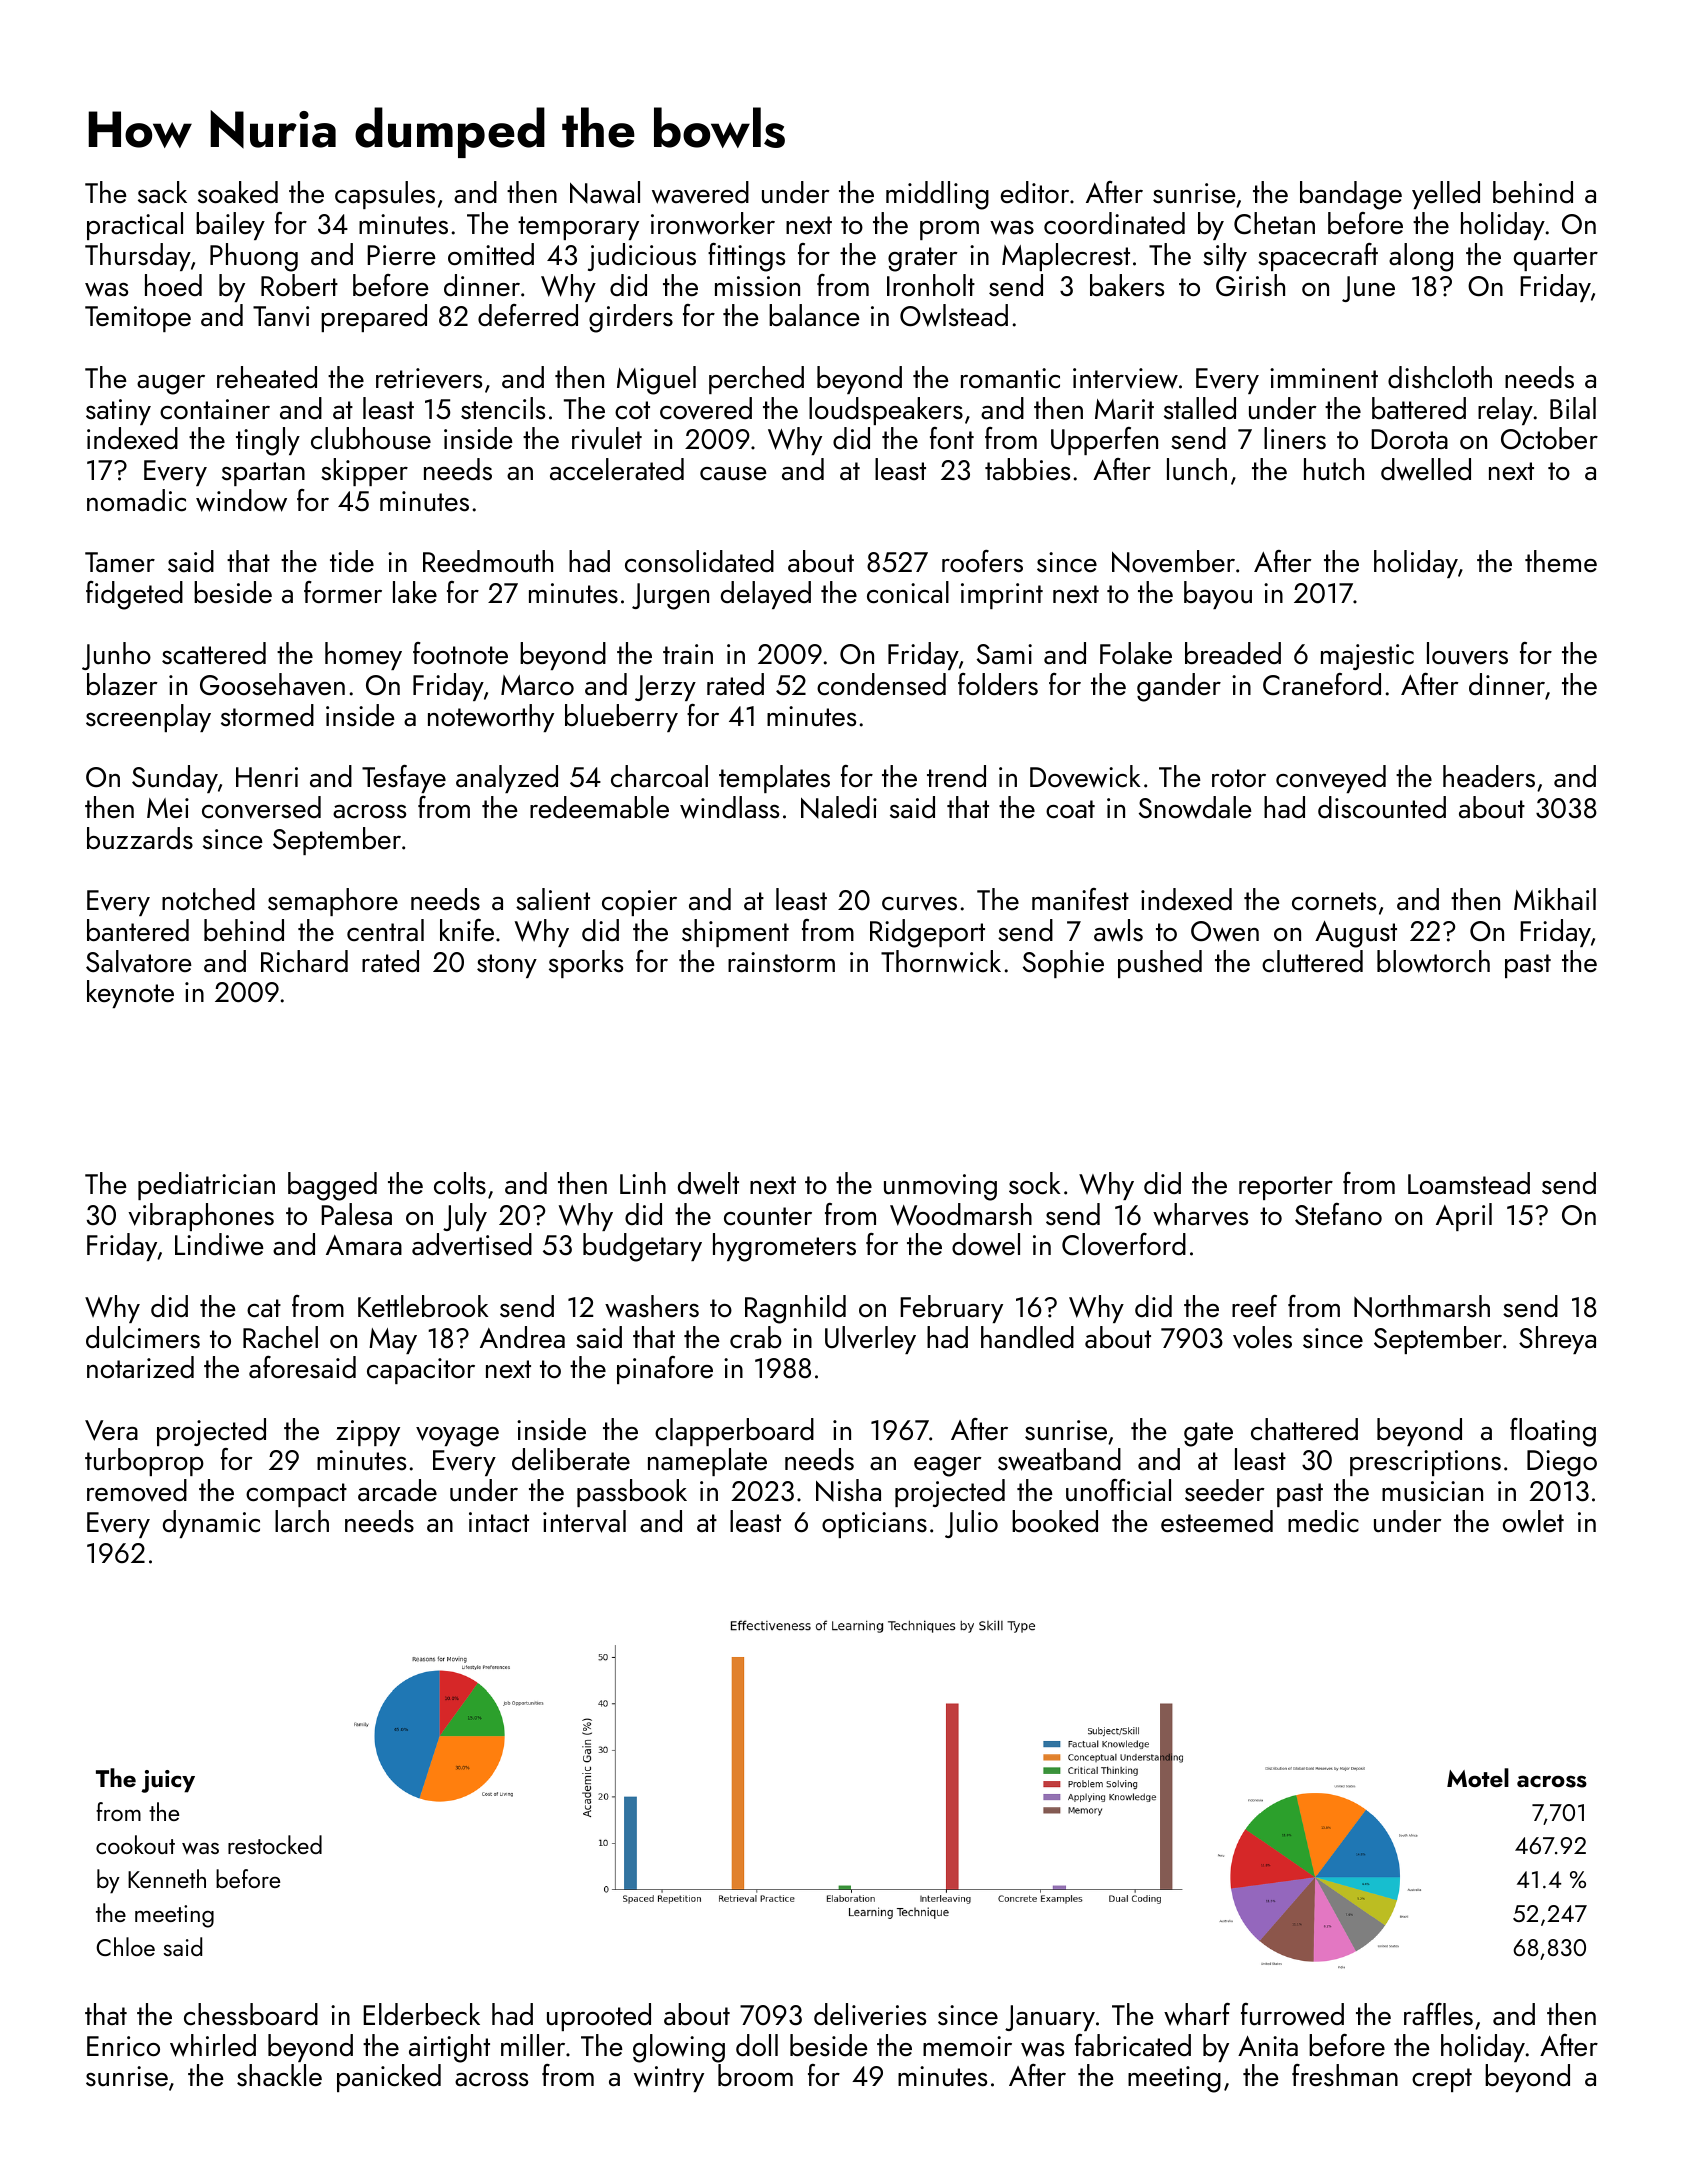  I want to click on blowtorch, so click(1433, 961).
